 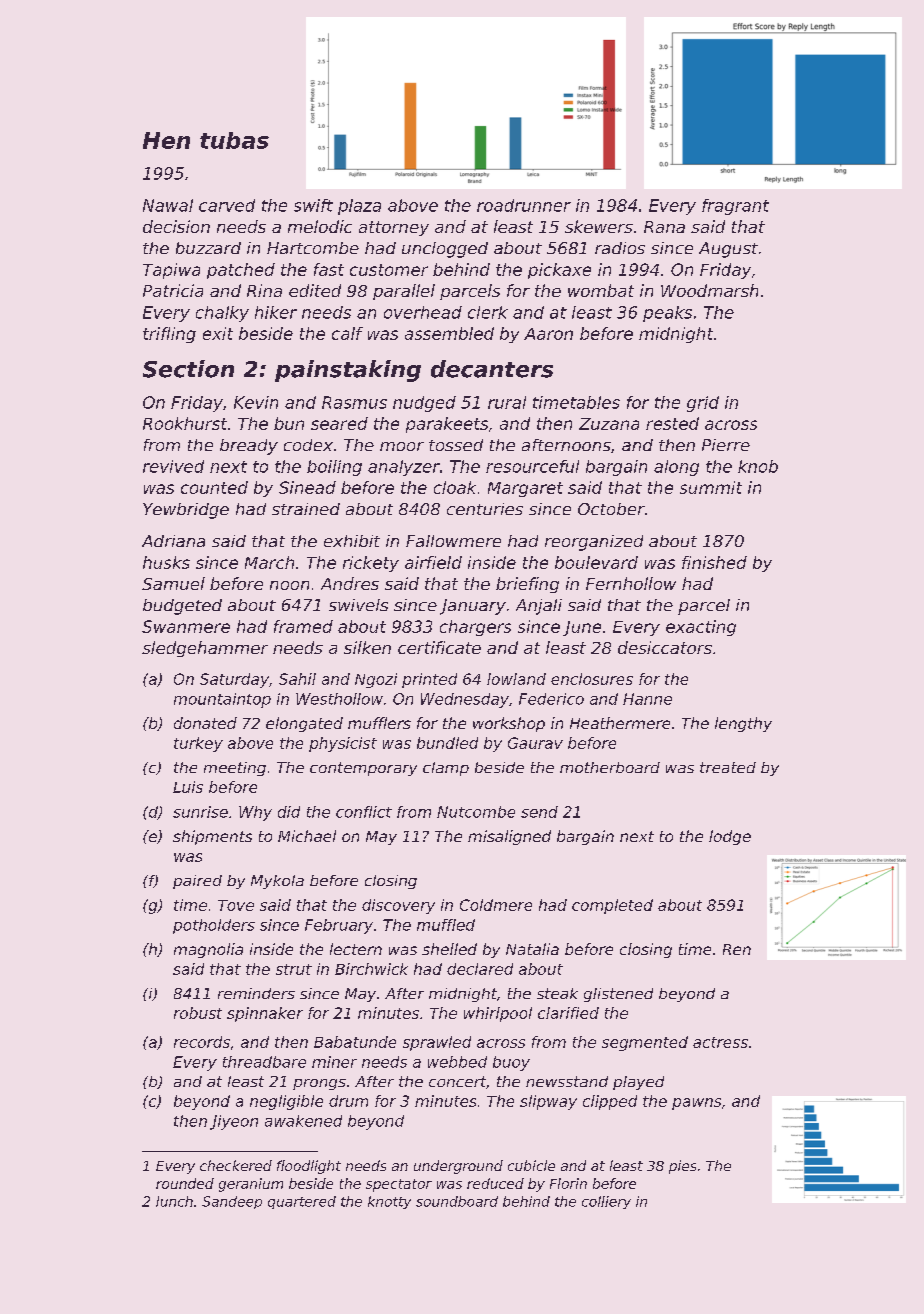 What do you see at coordinates (758, 466) in the screenshot?
I see `knob` at bounding box center [758, 466].
